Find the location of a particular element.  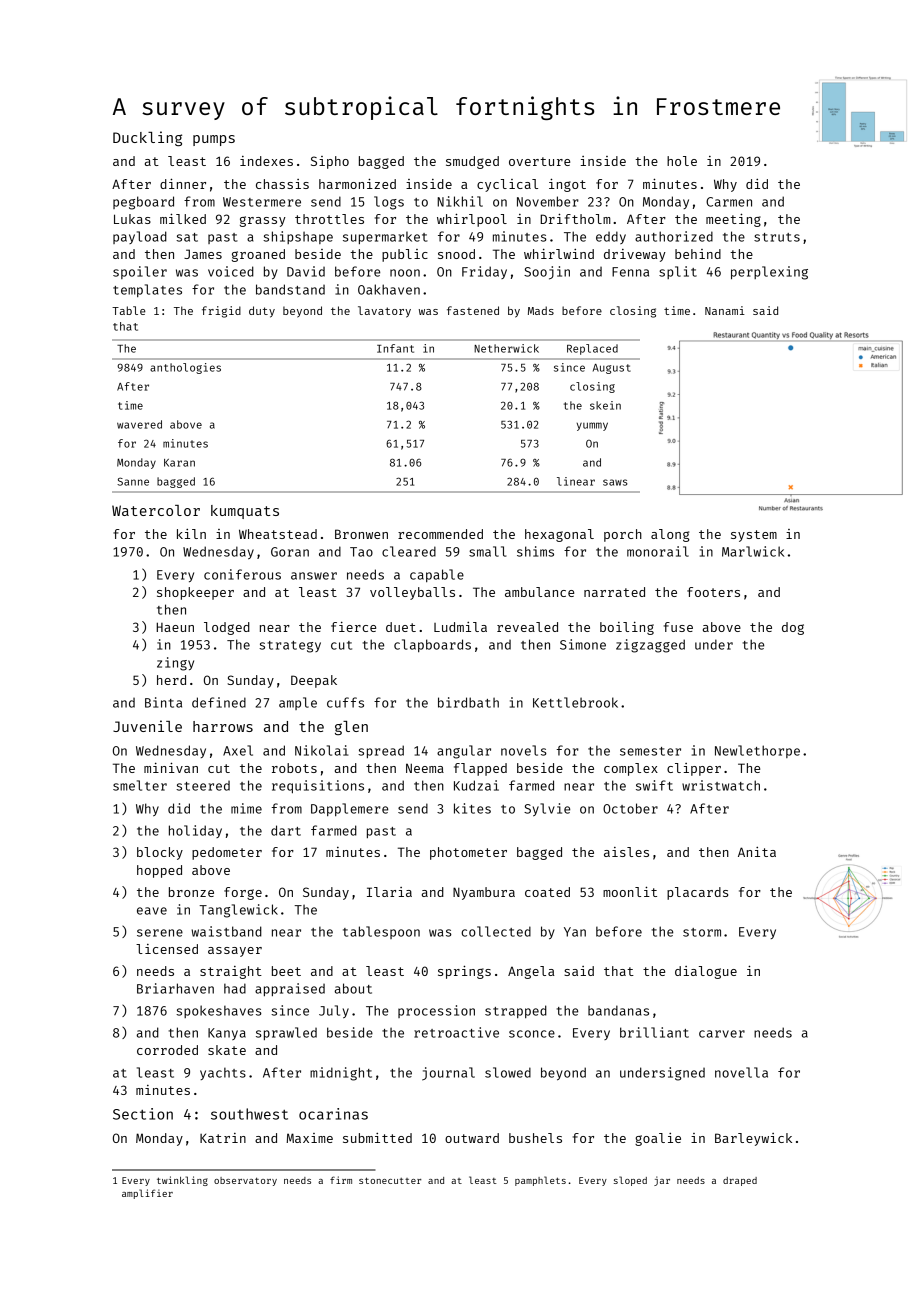

milked is located at coordinates (183, 218).
